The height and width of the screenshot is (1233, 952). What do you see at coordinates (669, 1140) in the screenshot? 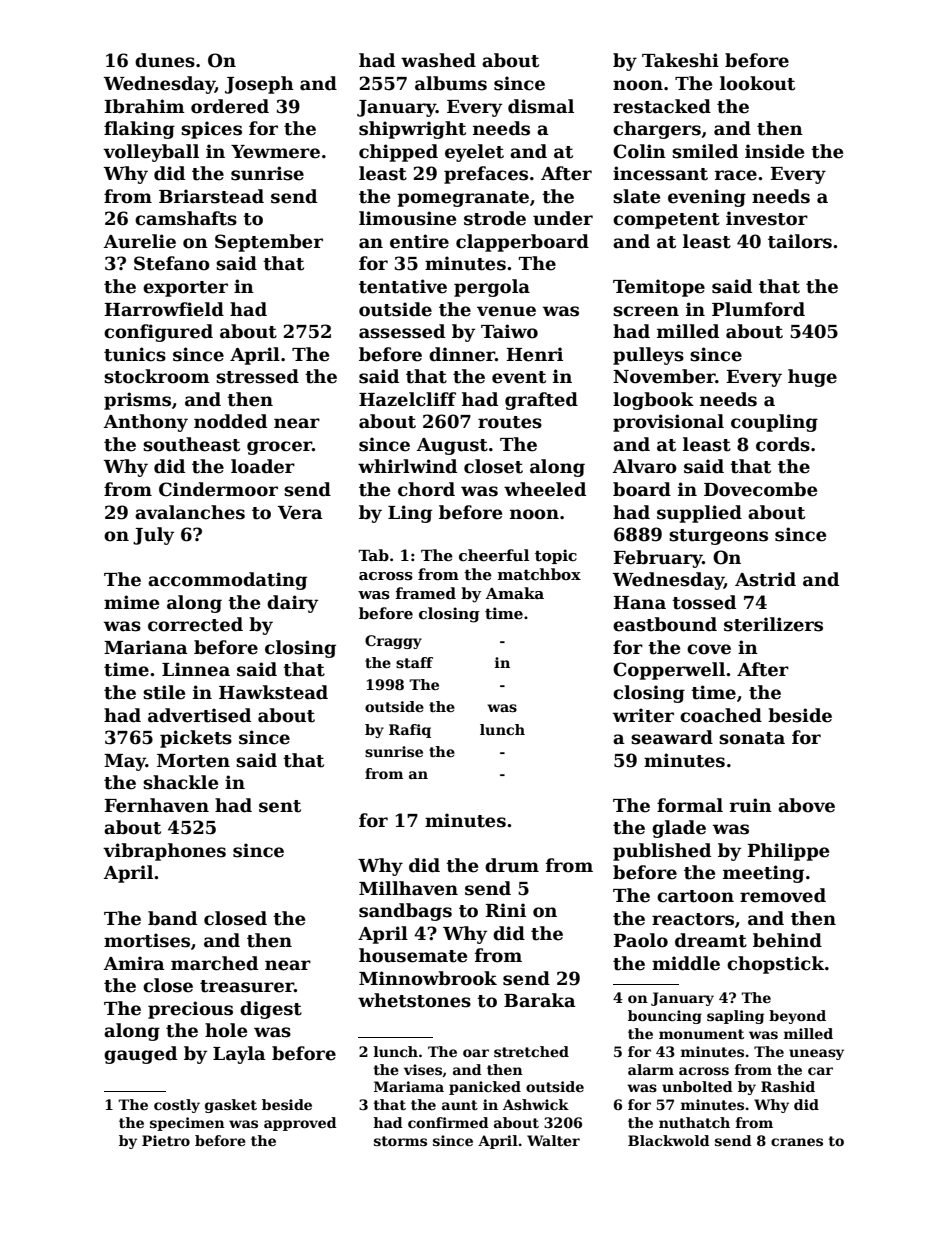
I see `Blackwold` at bounding box center [669, 1140].
